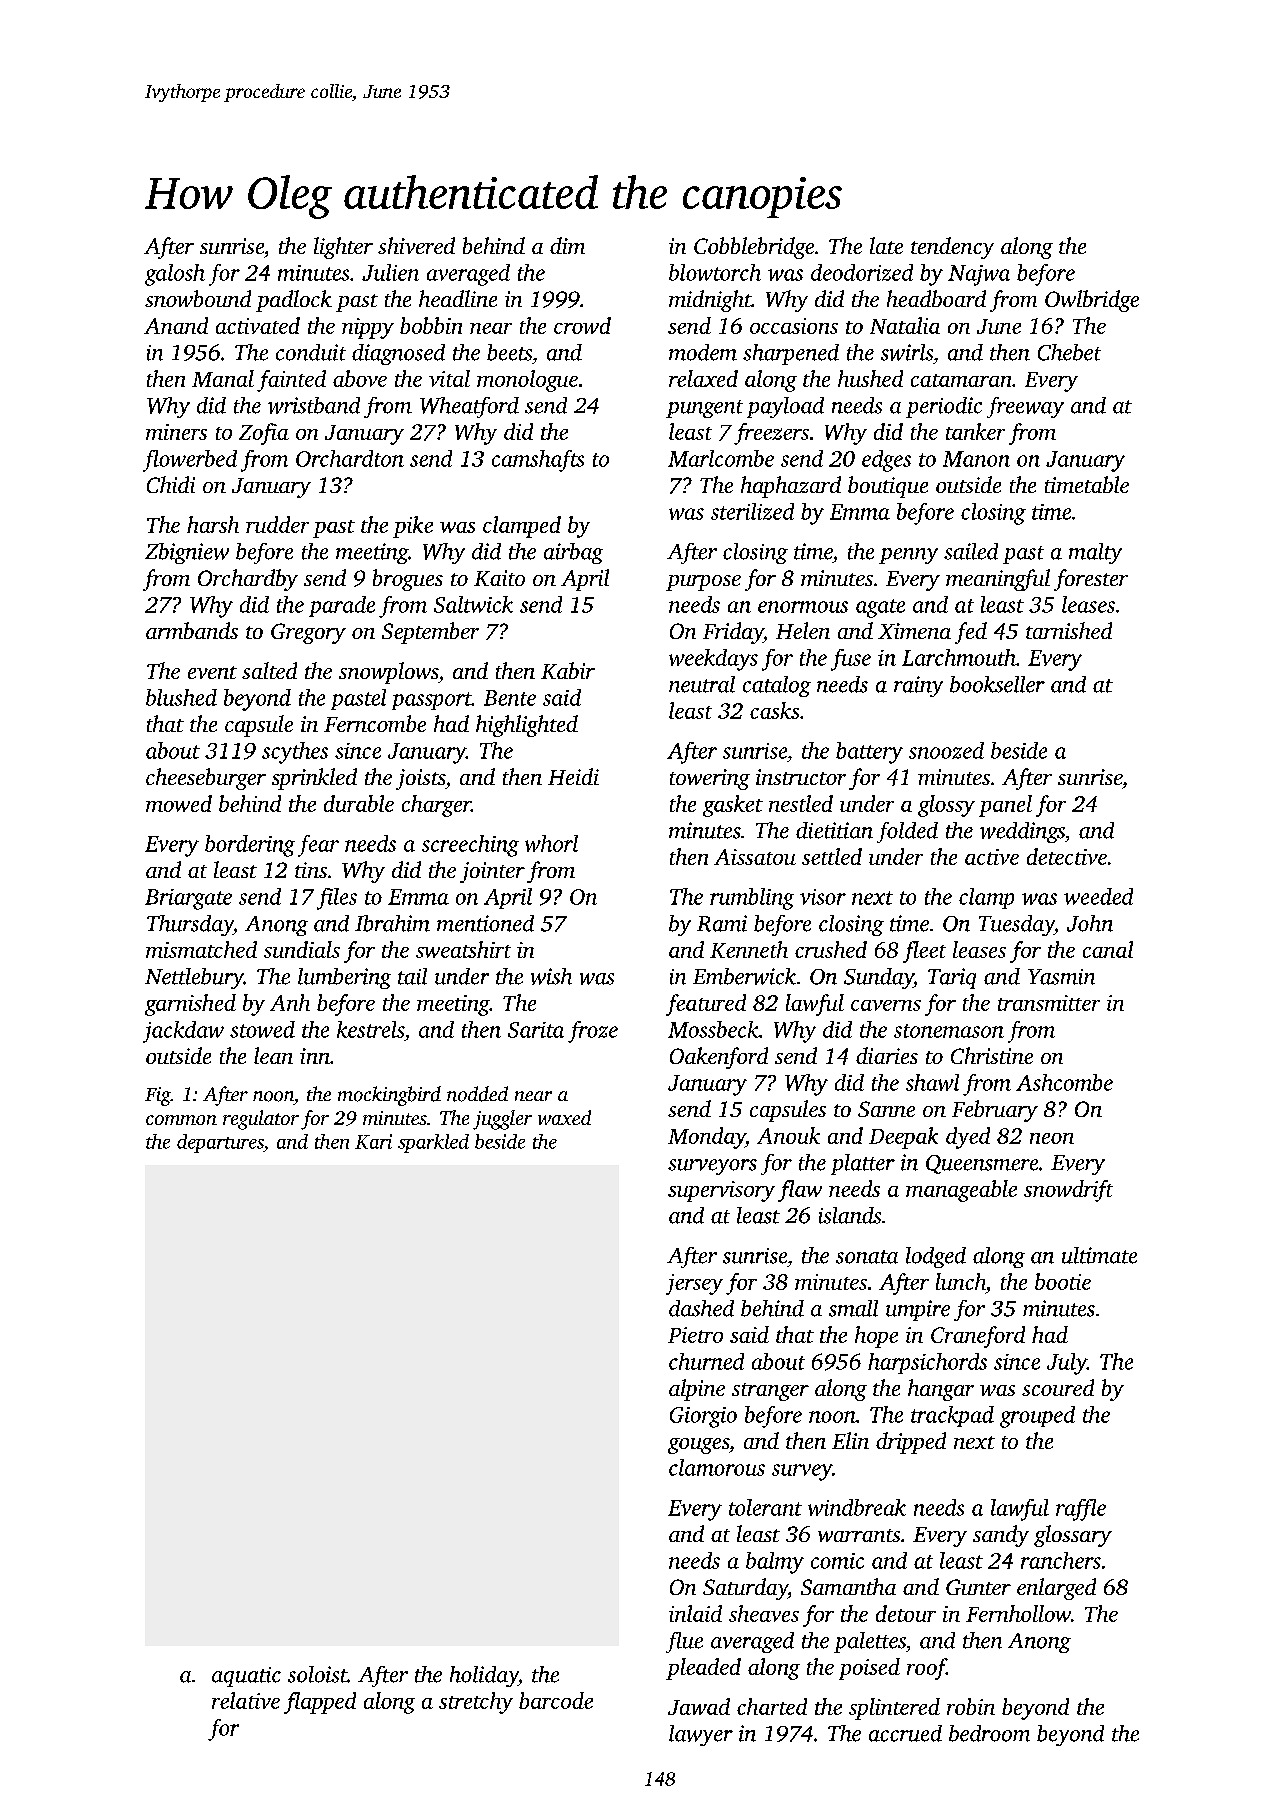 This image has width=1287, height=1820. Describe the element at coordinates (707, 1138) in the image. I see `Monday` at that location.
